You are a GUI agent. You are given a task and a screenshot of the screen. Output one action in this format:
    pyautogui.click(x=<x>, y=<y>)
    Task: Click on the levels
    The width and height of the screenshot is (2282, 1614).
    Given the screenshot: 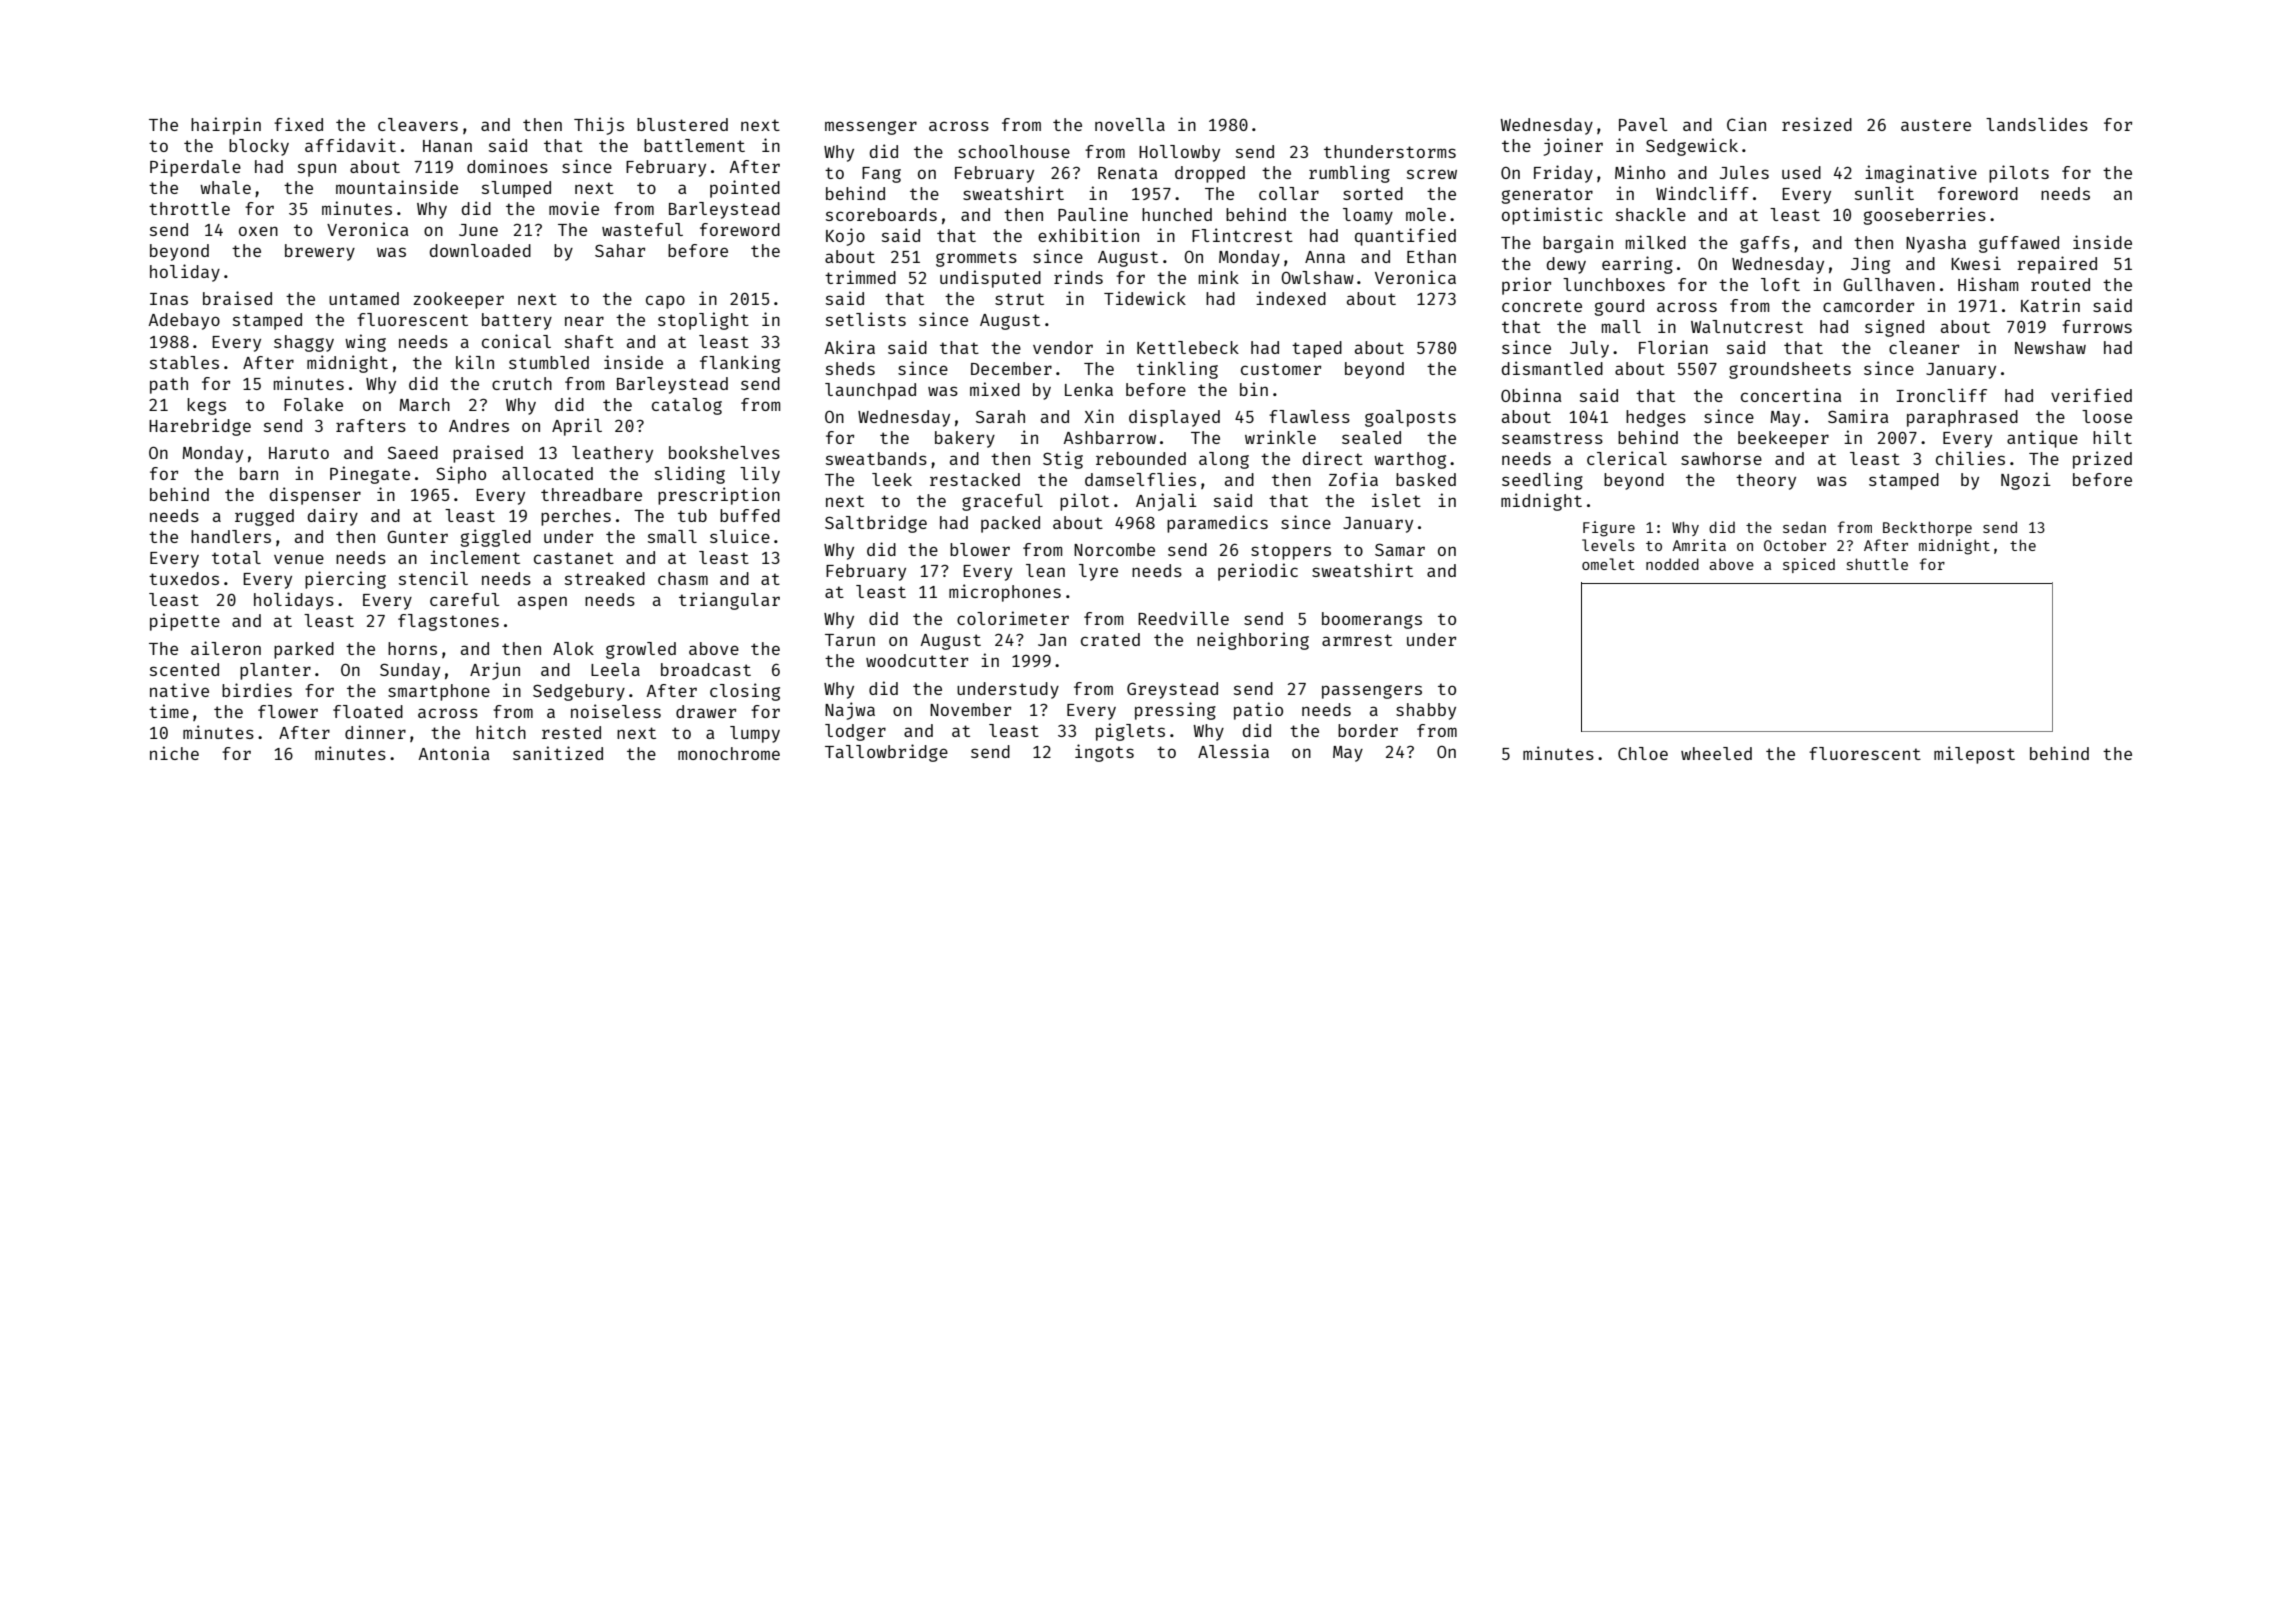 What is the action you would take?
    pyautogui.click(x=1608, y=545)
